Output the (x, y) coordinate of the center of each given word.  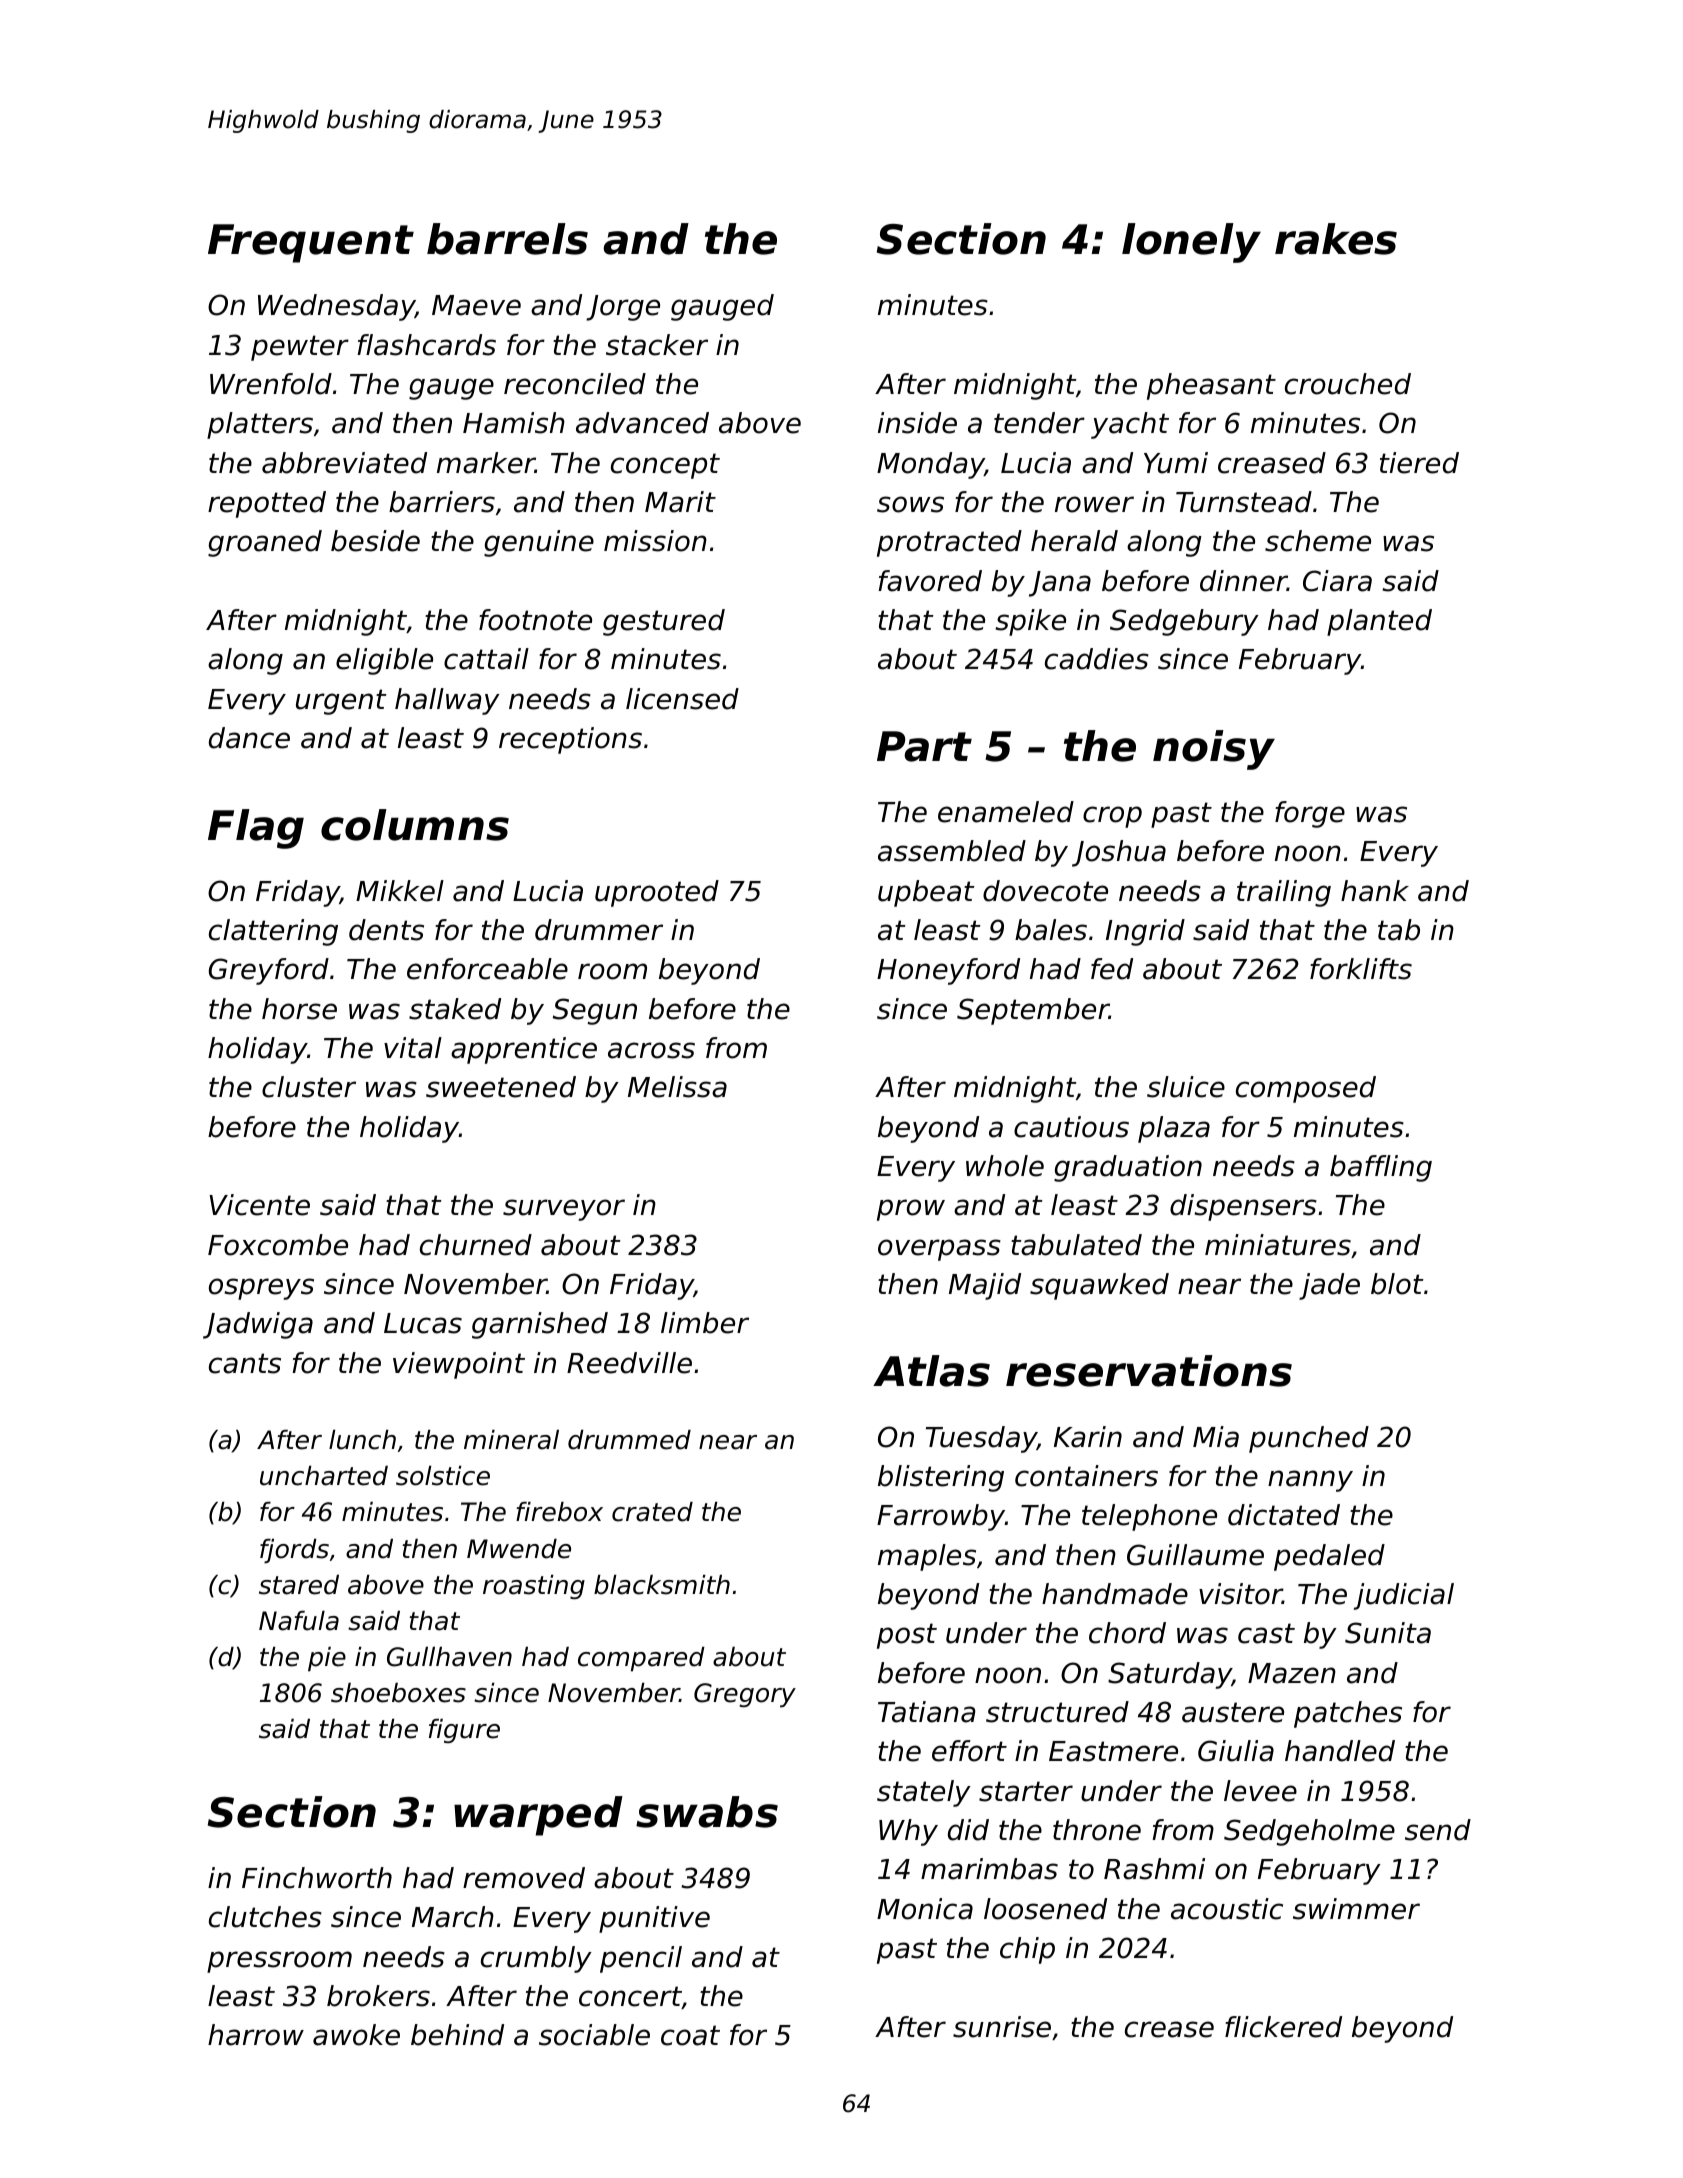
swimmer (1356, 1909)
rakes (1336, 239)
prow (911, 1210)
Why (908, 1832)
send (1438, 1830)
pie (327, 1659)
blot (1397, 1284)
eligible (384, 661)
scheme (1318, 541)
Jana (1060, 584)
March (453, 1917)
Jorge (623, 308)
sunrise (1002, 2027)
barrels (507, 239)
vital (413, 1048)
